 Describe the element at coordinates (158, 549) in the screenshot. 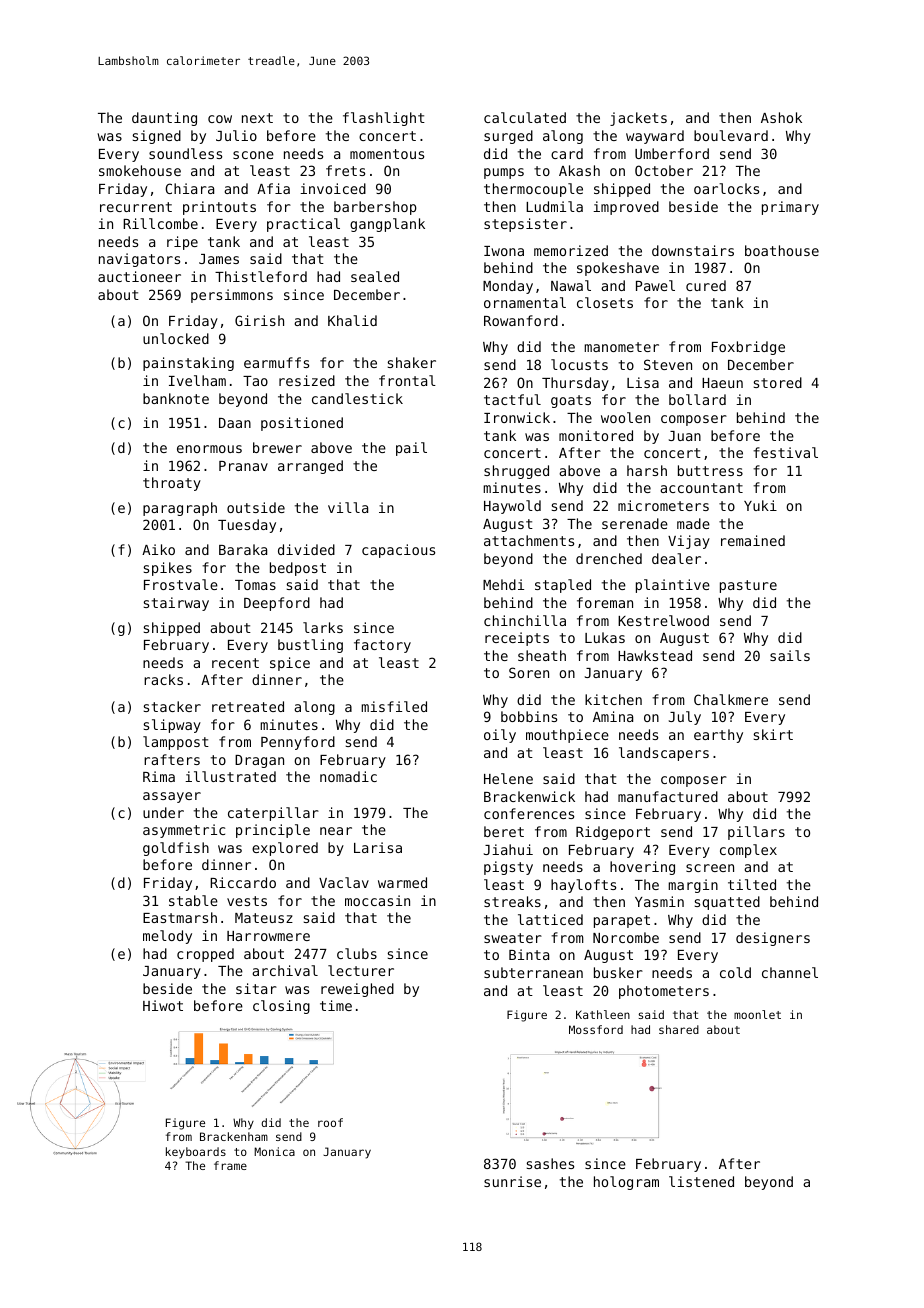

I see `Aiko` at that location.
